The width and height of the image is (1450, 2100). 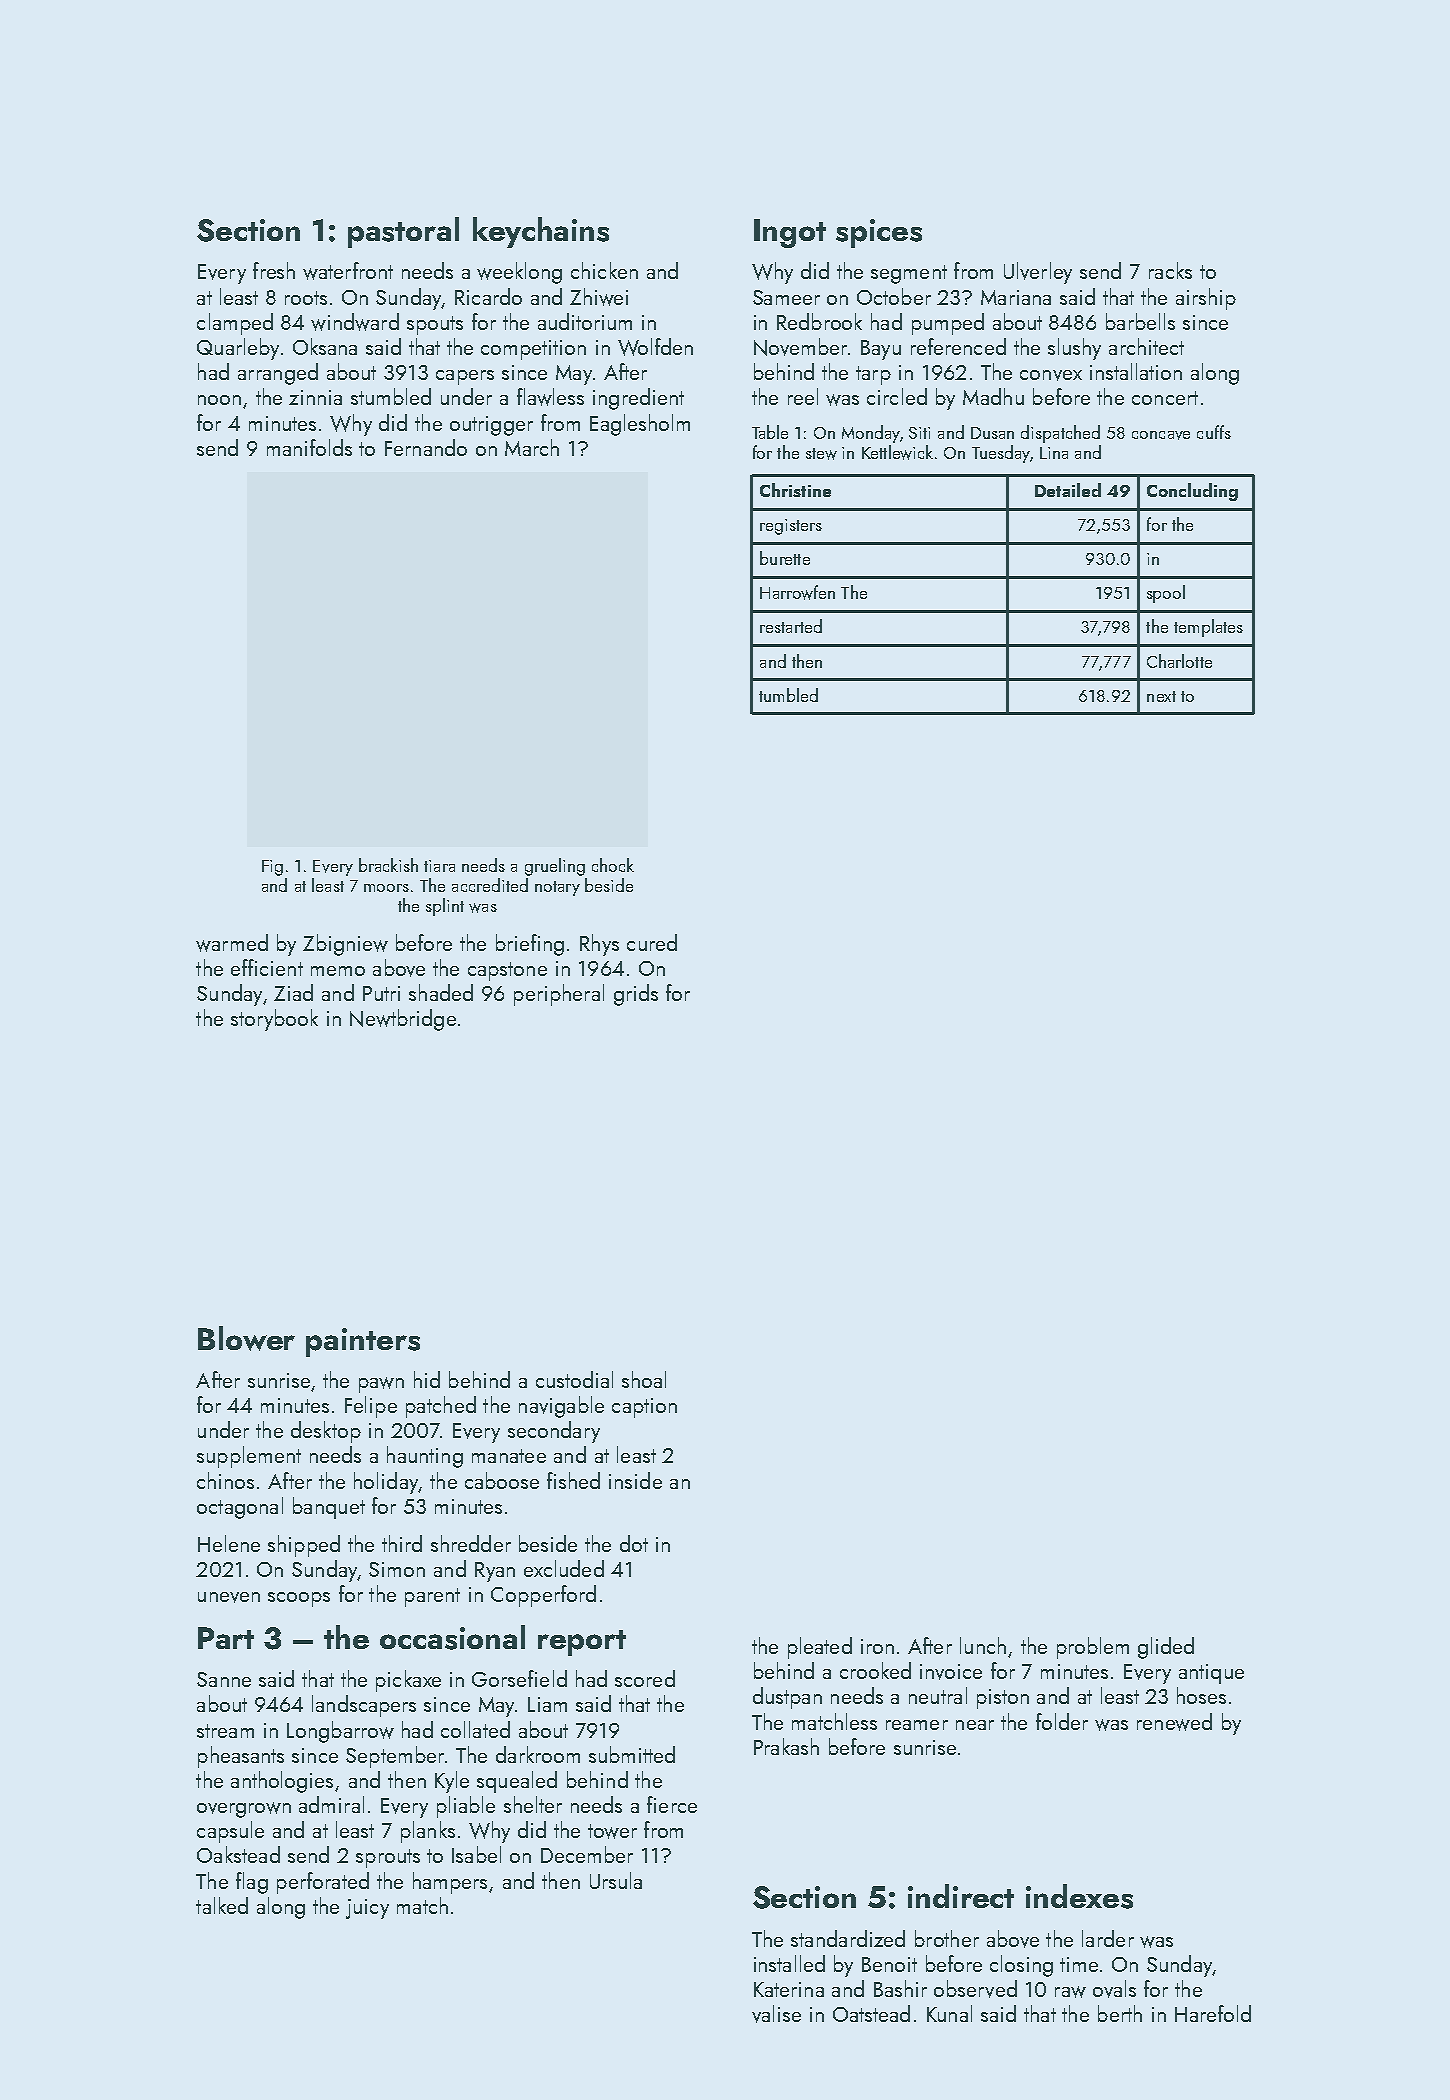 What do you see at coordinates (599, 297) in the image?
I see `Zhiwei` at bounding box center [599, 297].
